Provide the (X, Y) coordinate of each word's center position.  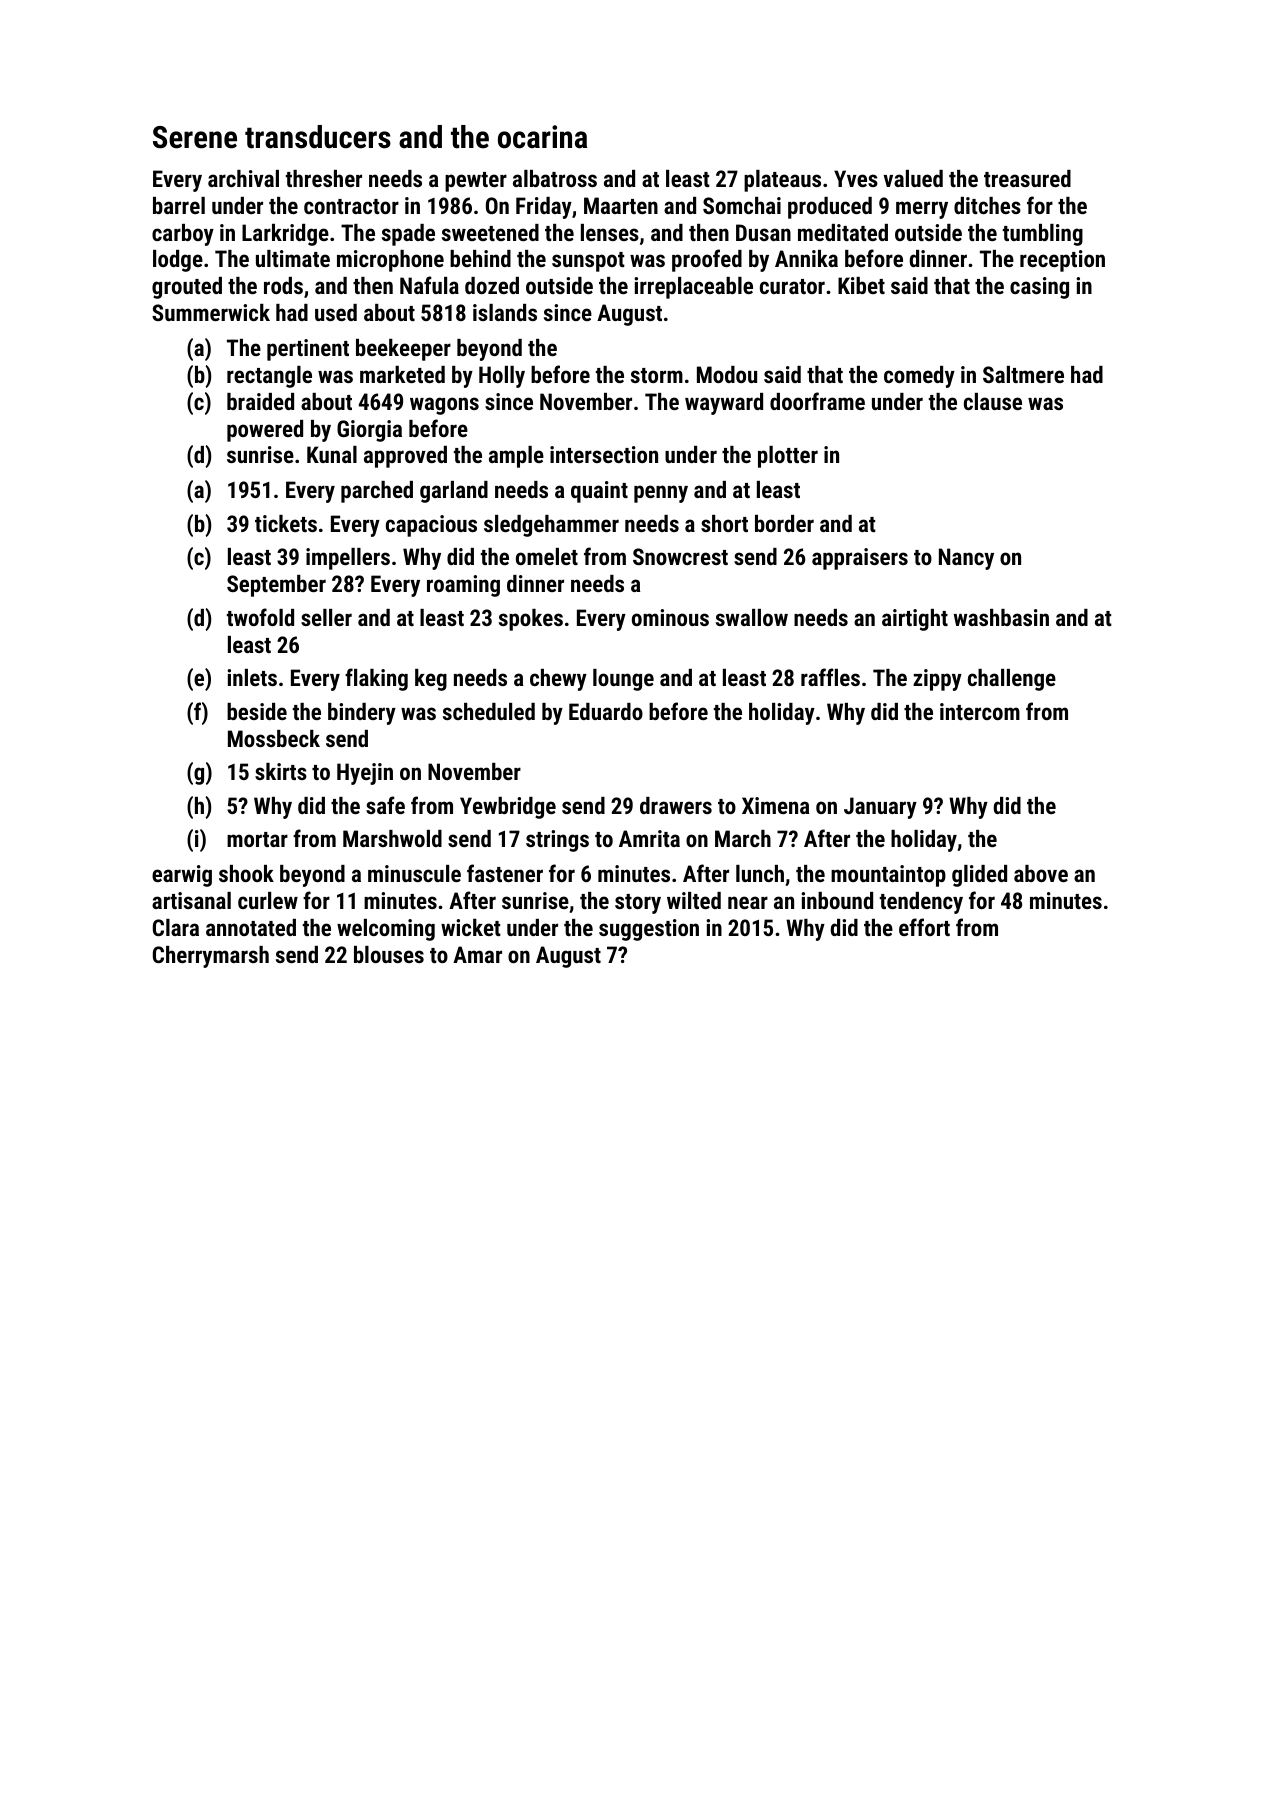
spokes (531, 620)
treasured (1027, 178)
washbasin (1001, 617)
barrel (179, 205)
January (880, 808)
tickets (286, 523)
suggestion (649, 930)
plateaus (782, 181)
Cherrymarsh (211, 957)
